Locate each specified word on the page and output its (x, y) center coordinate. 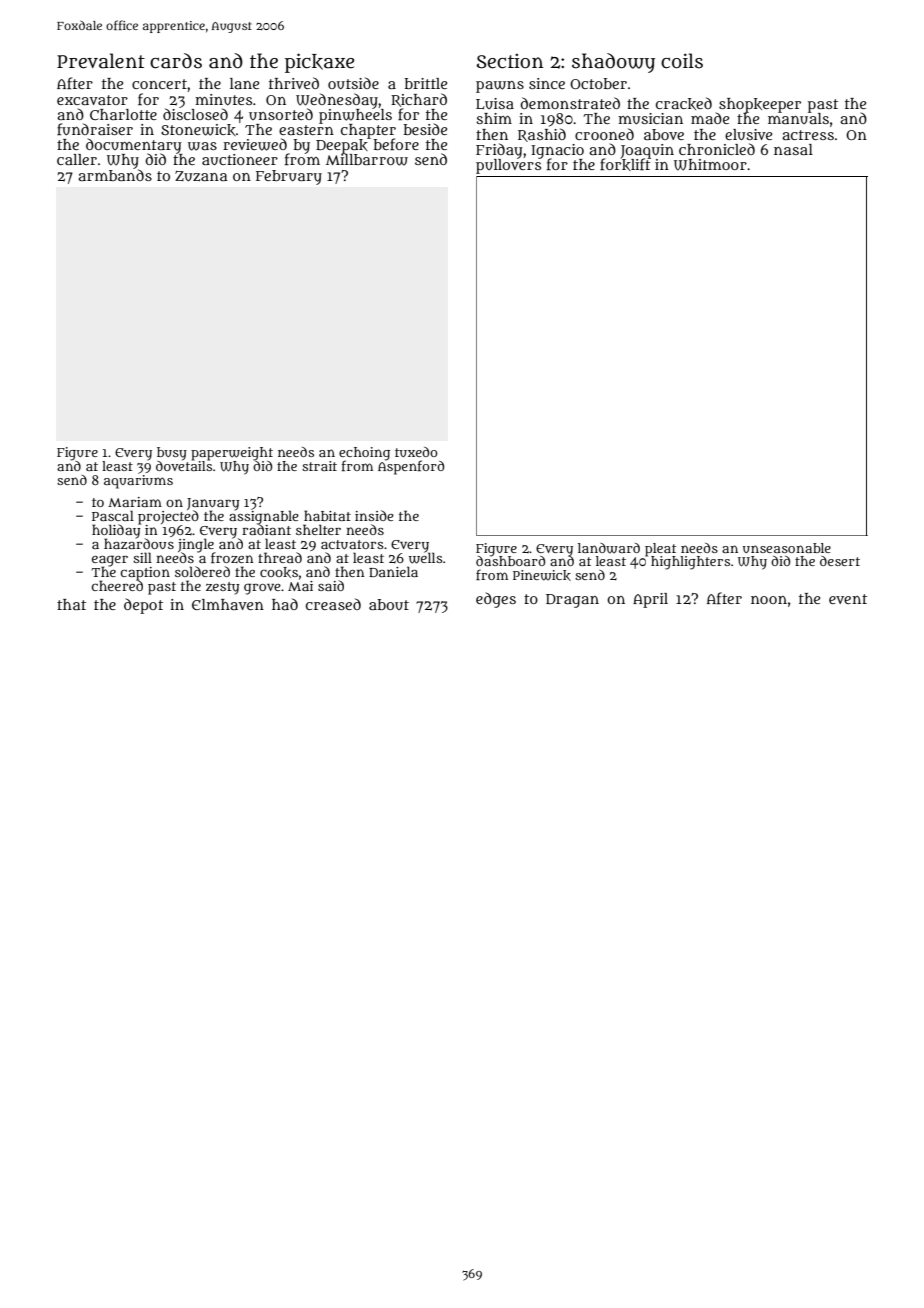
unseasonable (787, 548)
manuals (798, 118)
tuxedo (416, 452)
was (202, 146)
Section (509, 61)
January (213, 504)
